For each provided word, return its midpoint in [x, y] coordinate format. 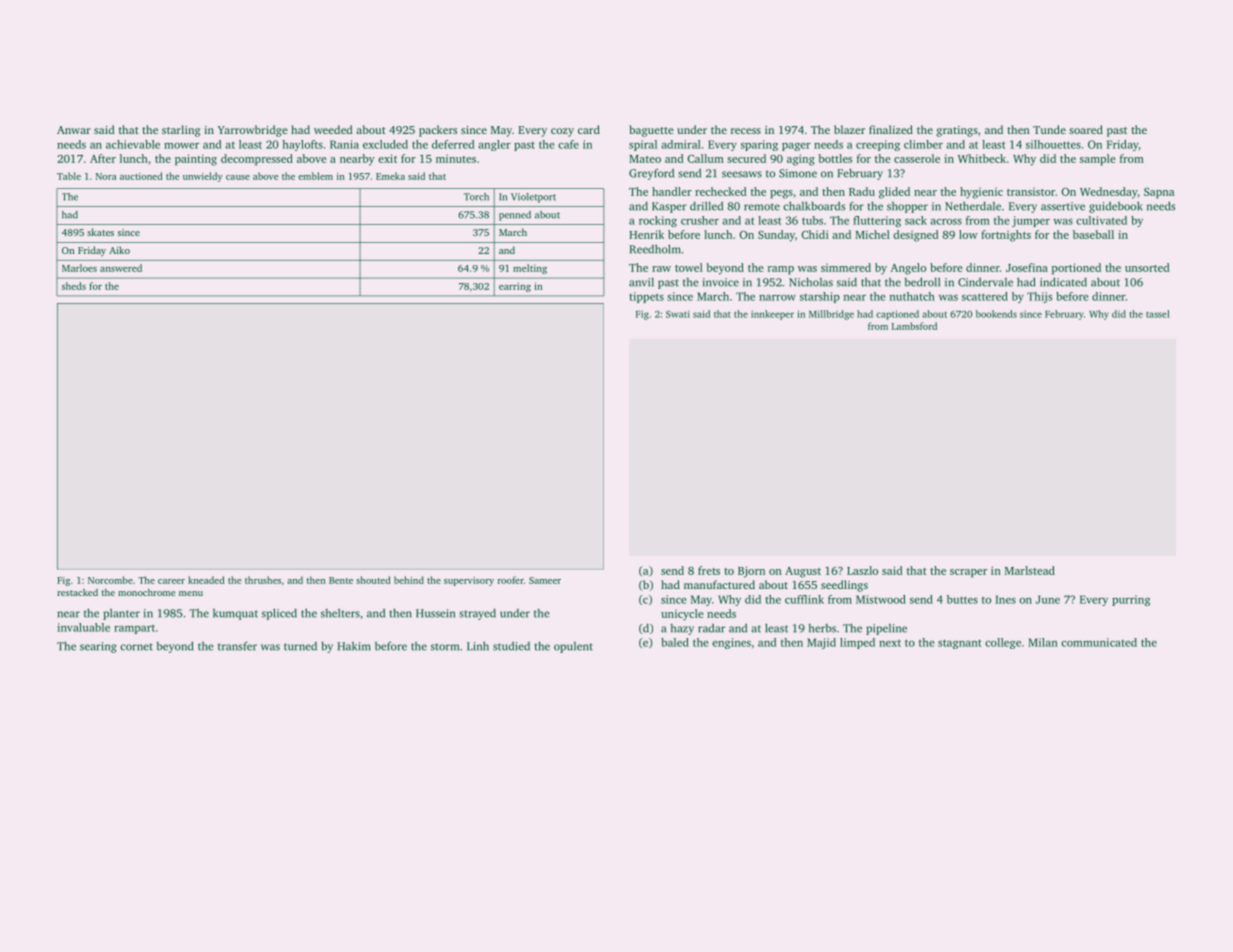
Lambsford [914, 326]
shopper [907, 207]
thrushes [263, 580]
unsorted [1147, 267]
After [103, 158]
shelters [340, 613]
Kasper [669, 207]
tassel [1158, 314]
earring [515, 287]
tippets [646, 297]
